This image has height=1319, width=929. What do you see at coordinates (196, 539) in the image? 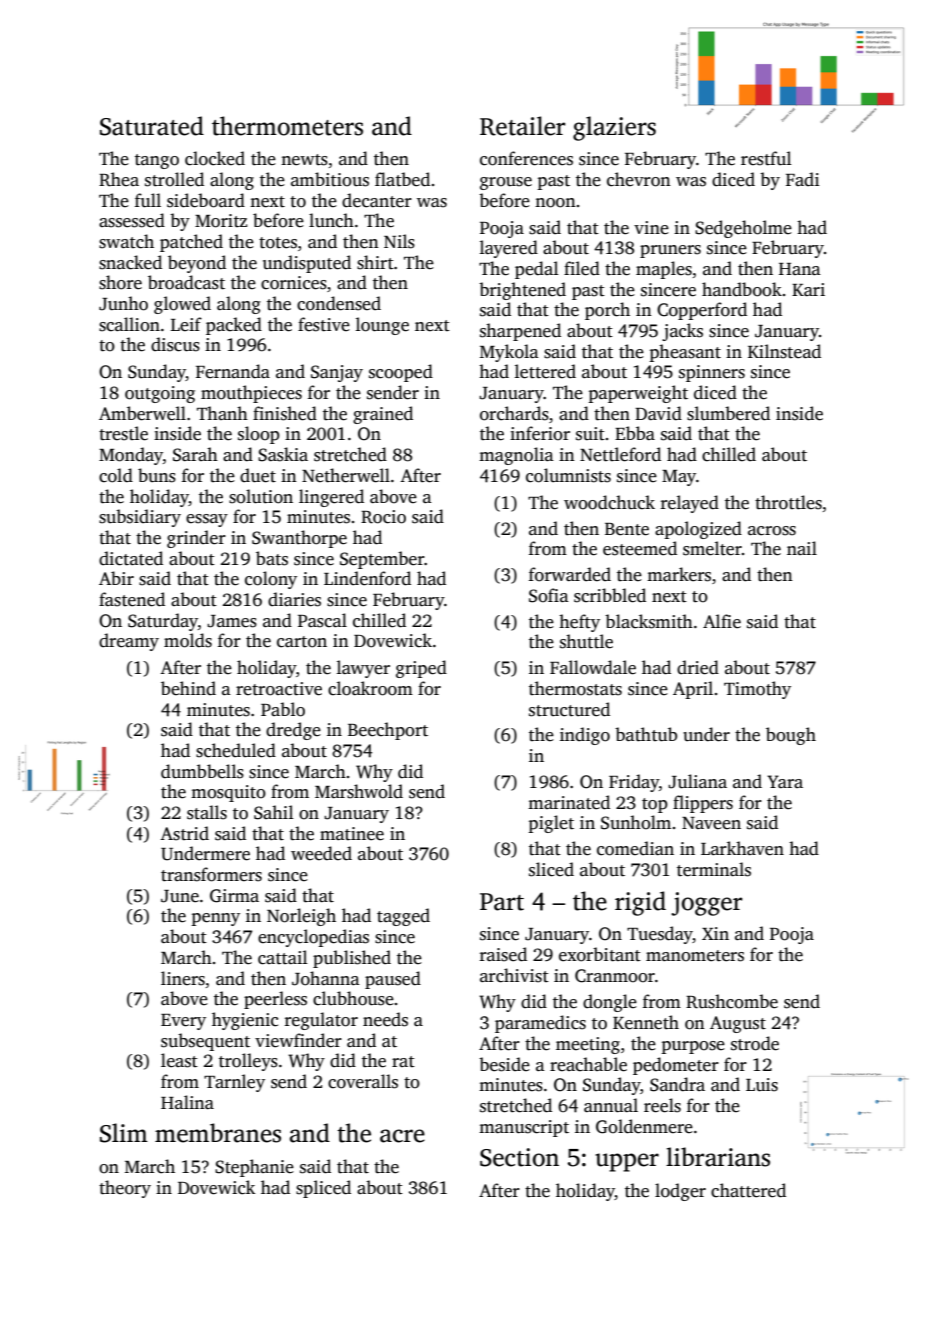
I see `grinder` at bounding box center [196, 539].
